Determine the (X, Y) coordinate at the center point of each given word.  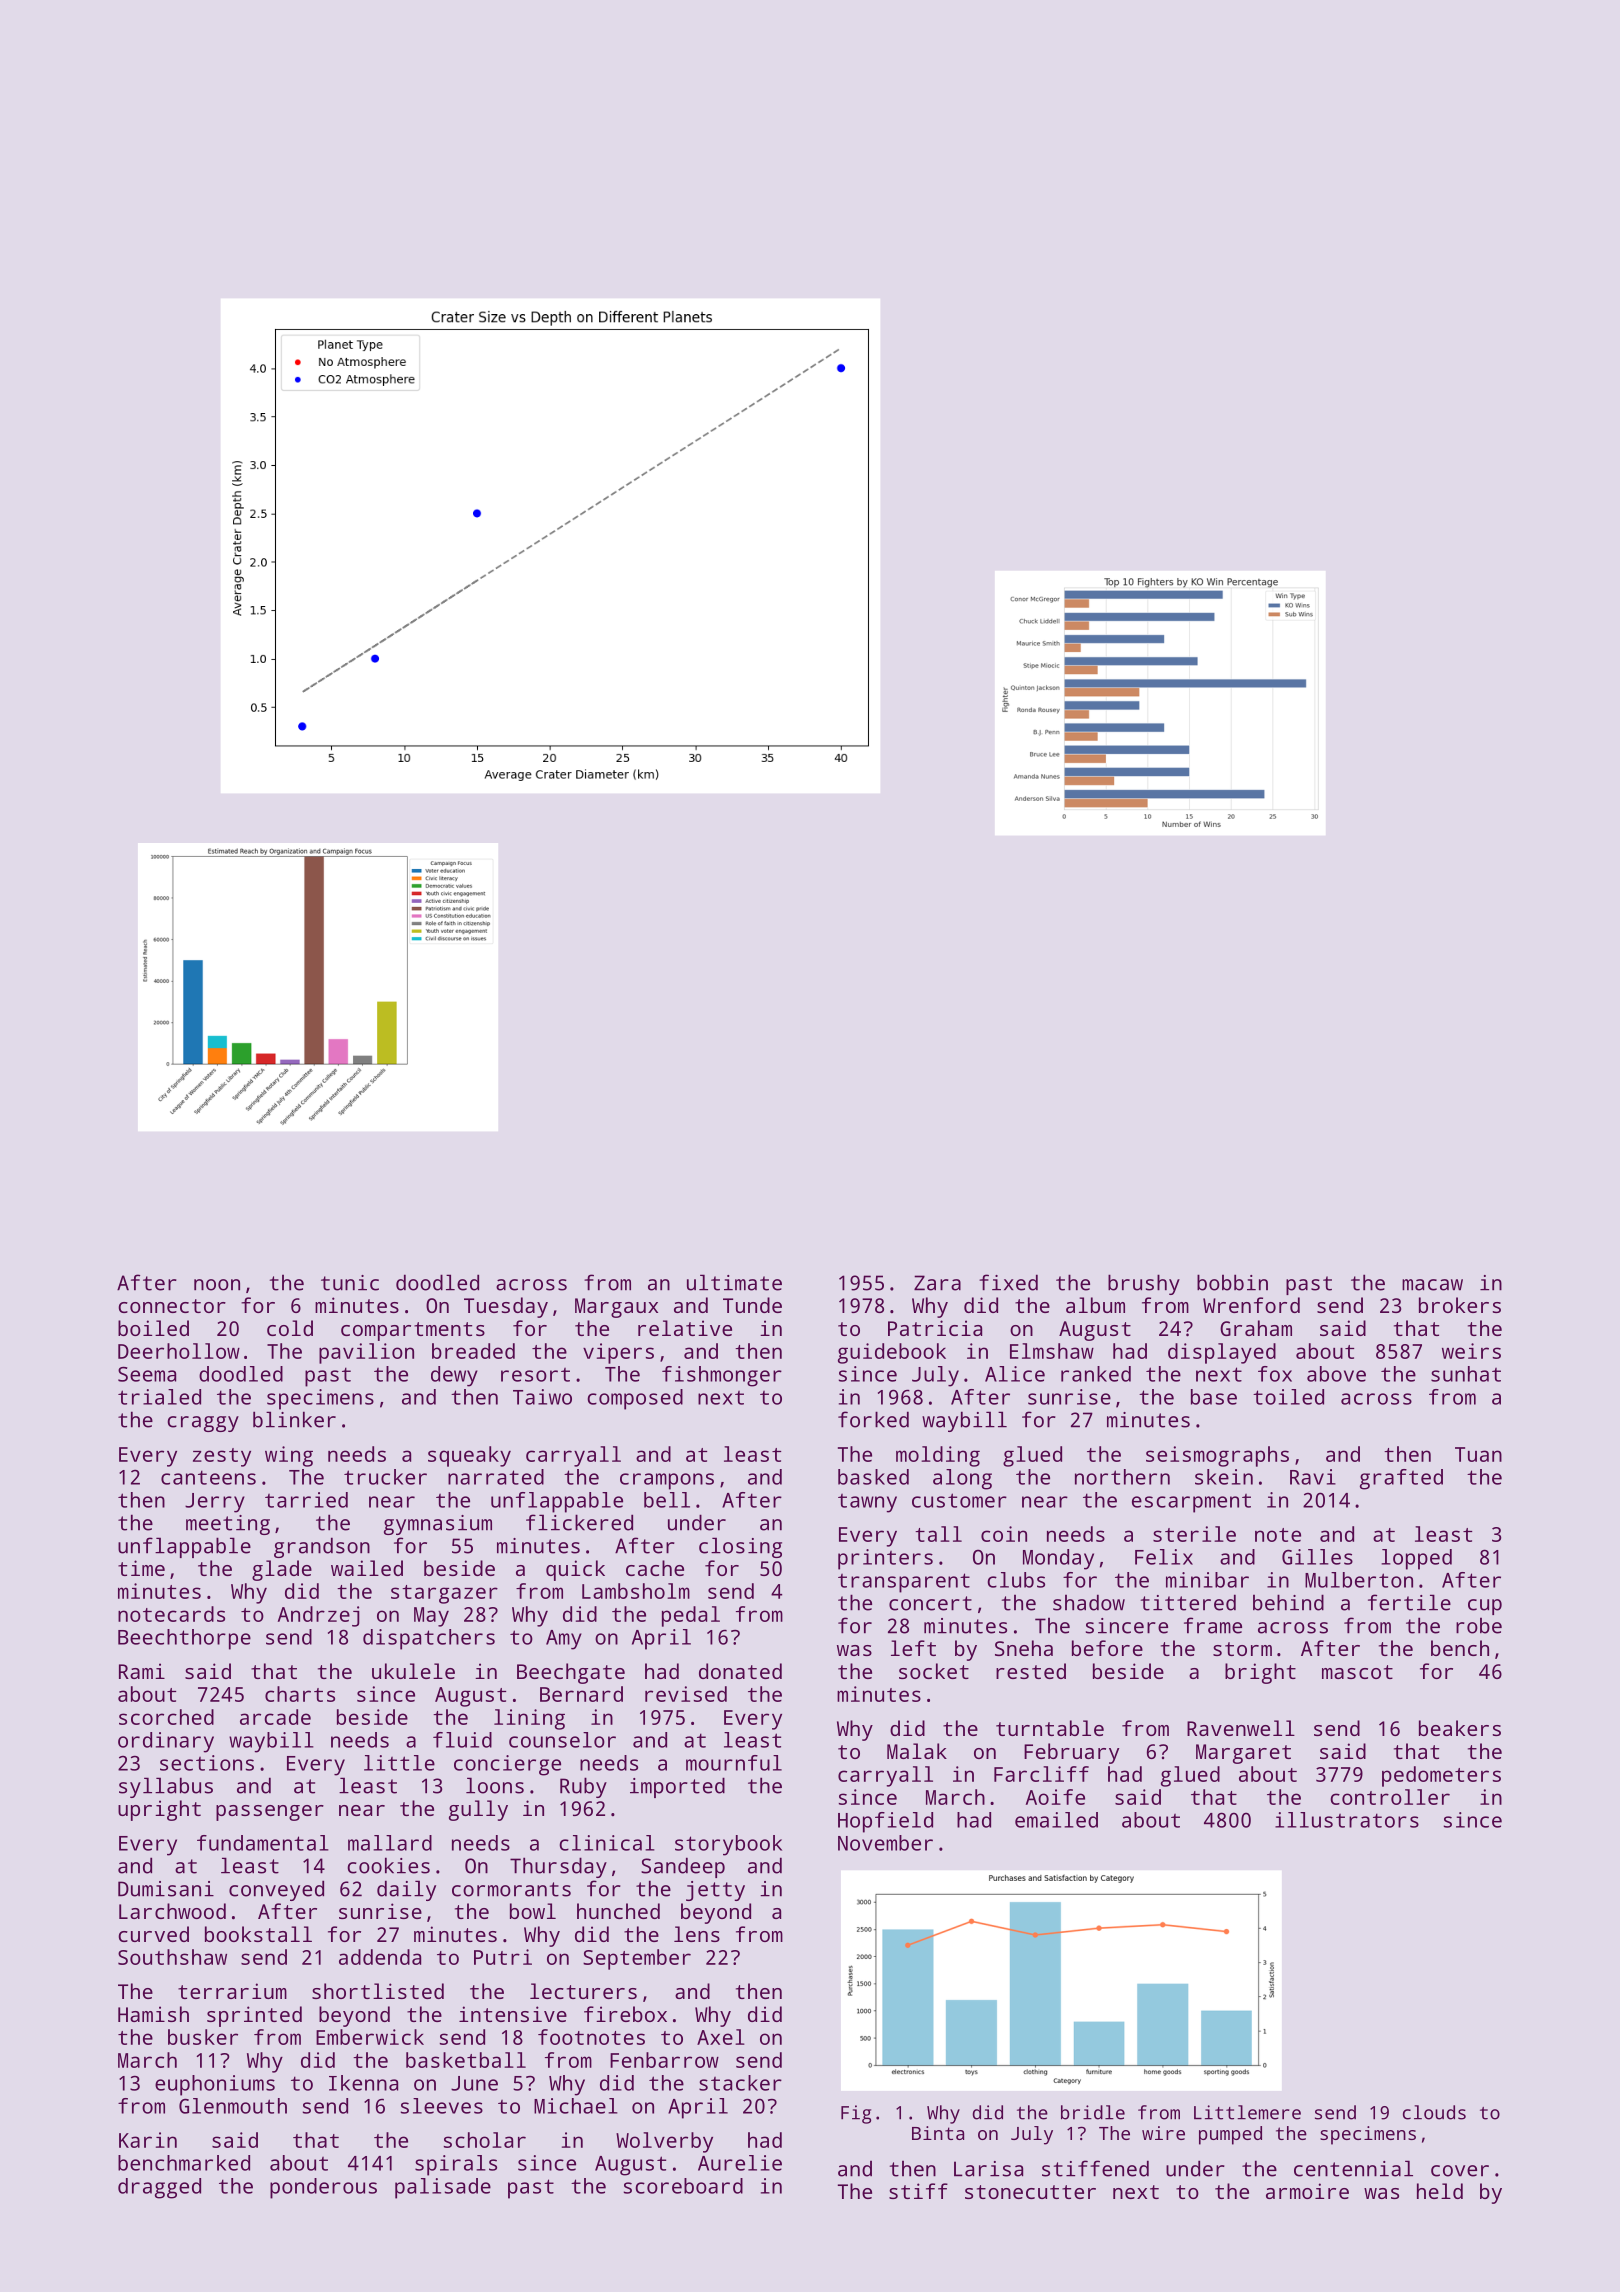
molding (938, 1456)
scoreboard (683, 2186)
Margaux (616, 1308)
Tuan (1478, 1454)
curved (153, 1934)
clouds (1434, 2112)
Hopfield (885, 1822)
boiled (153, 1328)
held (1440, 2191)
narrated (496, 1477)
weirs (1471, 1351)
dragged (159, 2188)
